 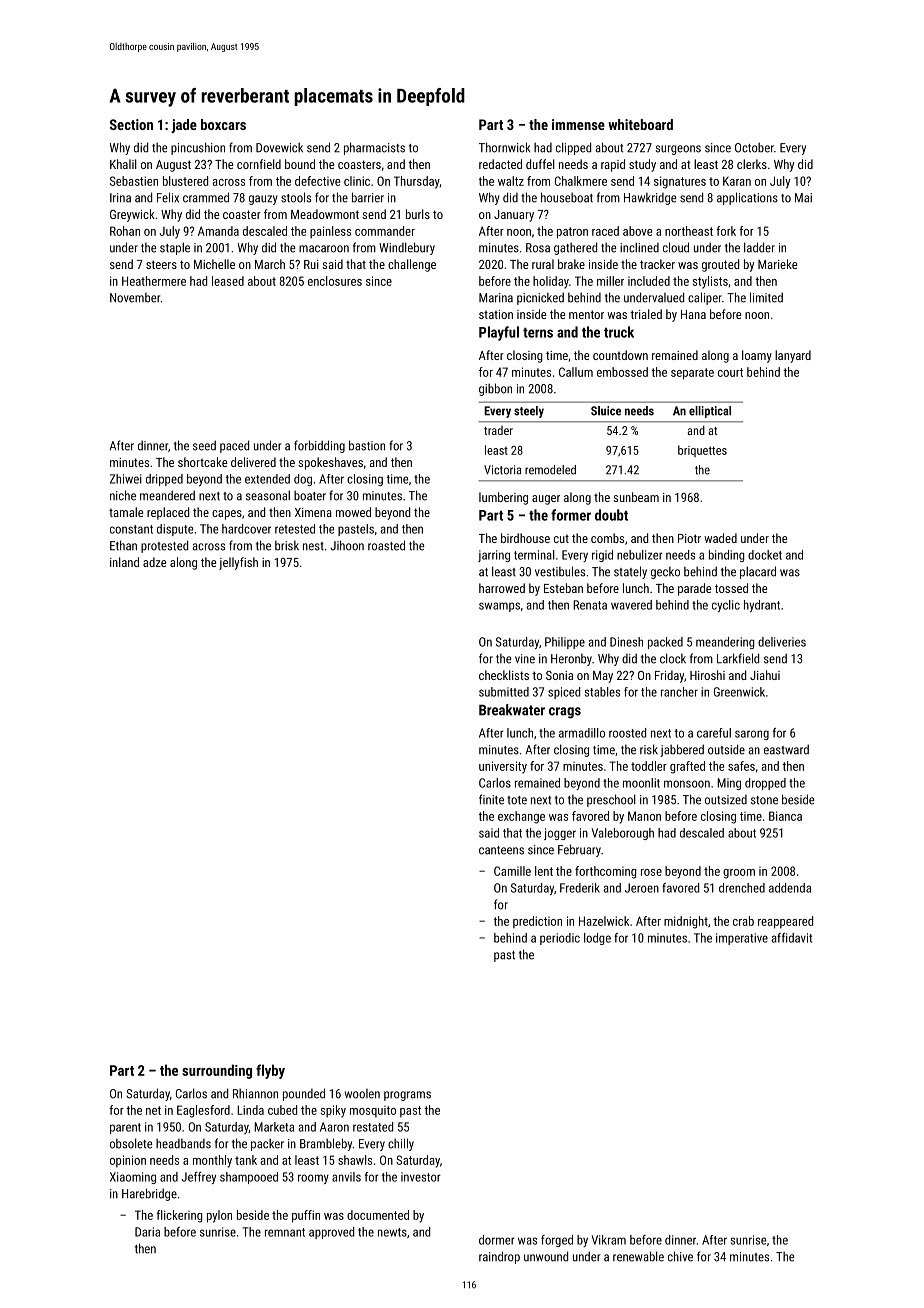 What do you see at coordinates (499, 1257) in the document?
I see `raindrop` at bounding box center [499, 1257].
